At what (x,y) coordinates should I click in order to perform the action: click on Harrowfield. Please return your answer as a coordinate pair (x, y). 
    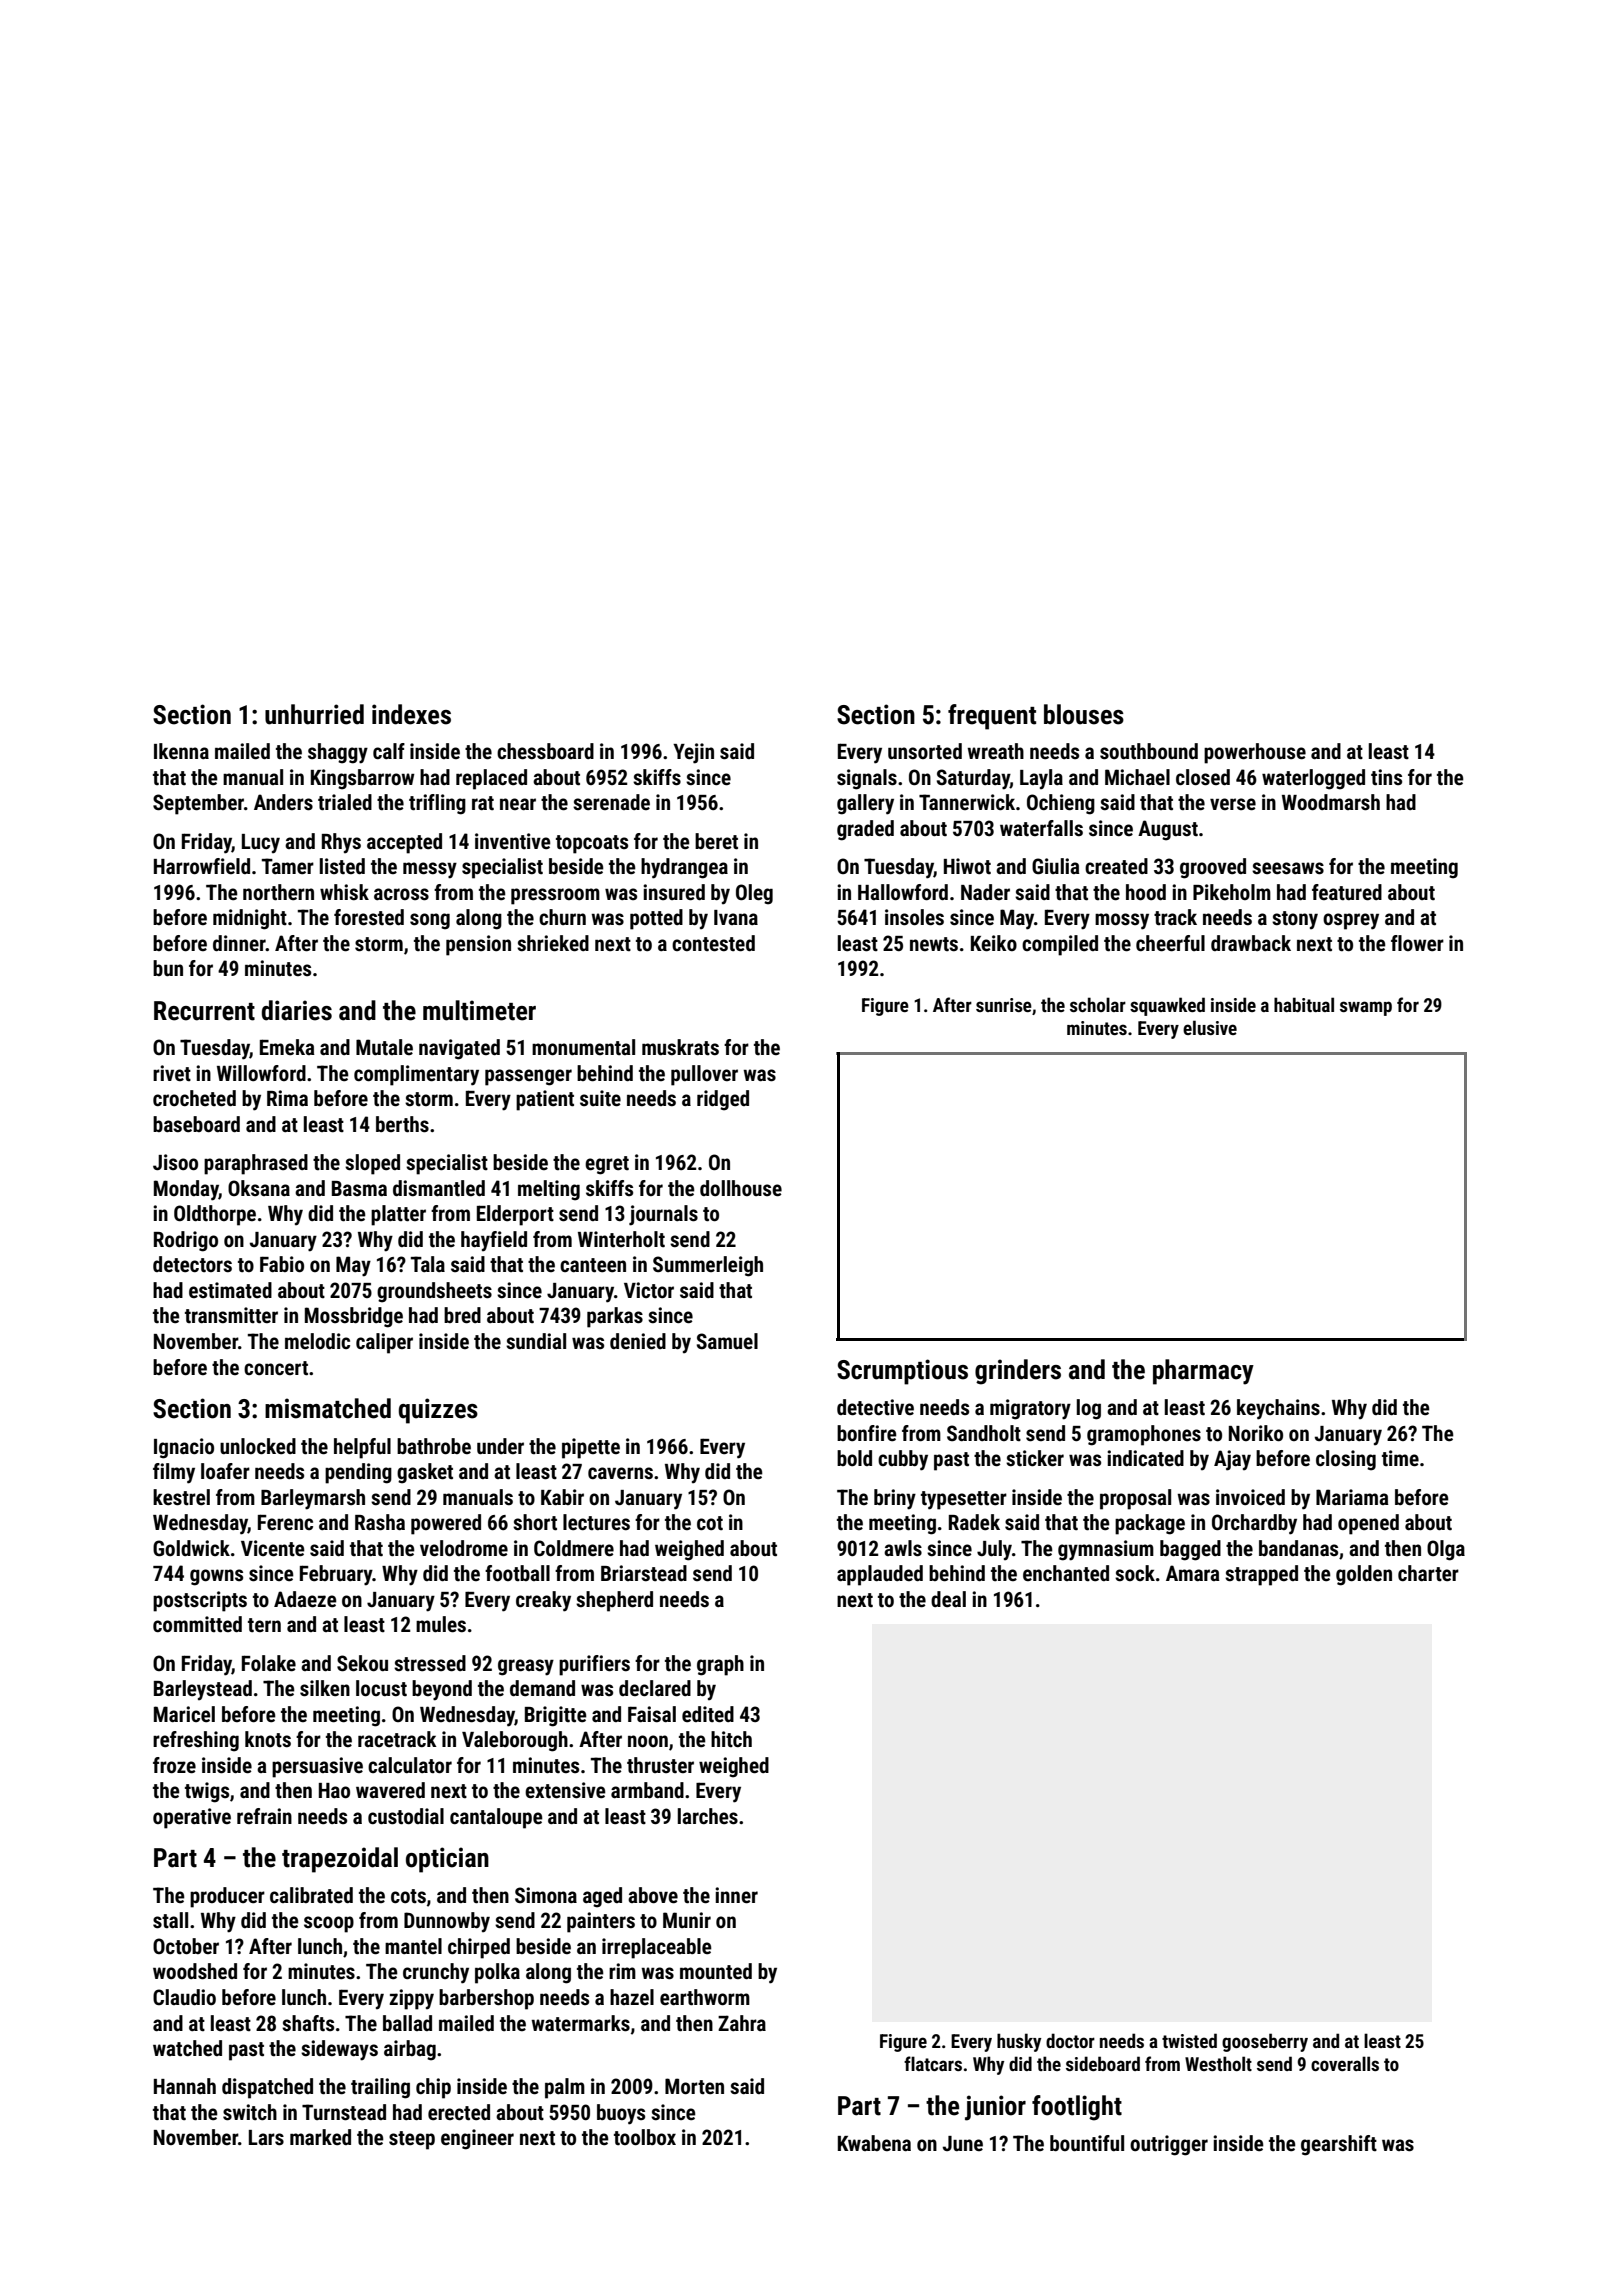
    Looking at the image, I should click on (202, 866).
